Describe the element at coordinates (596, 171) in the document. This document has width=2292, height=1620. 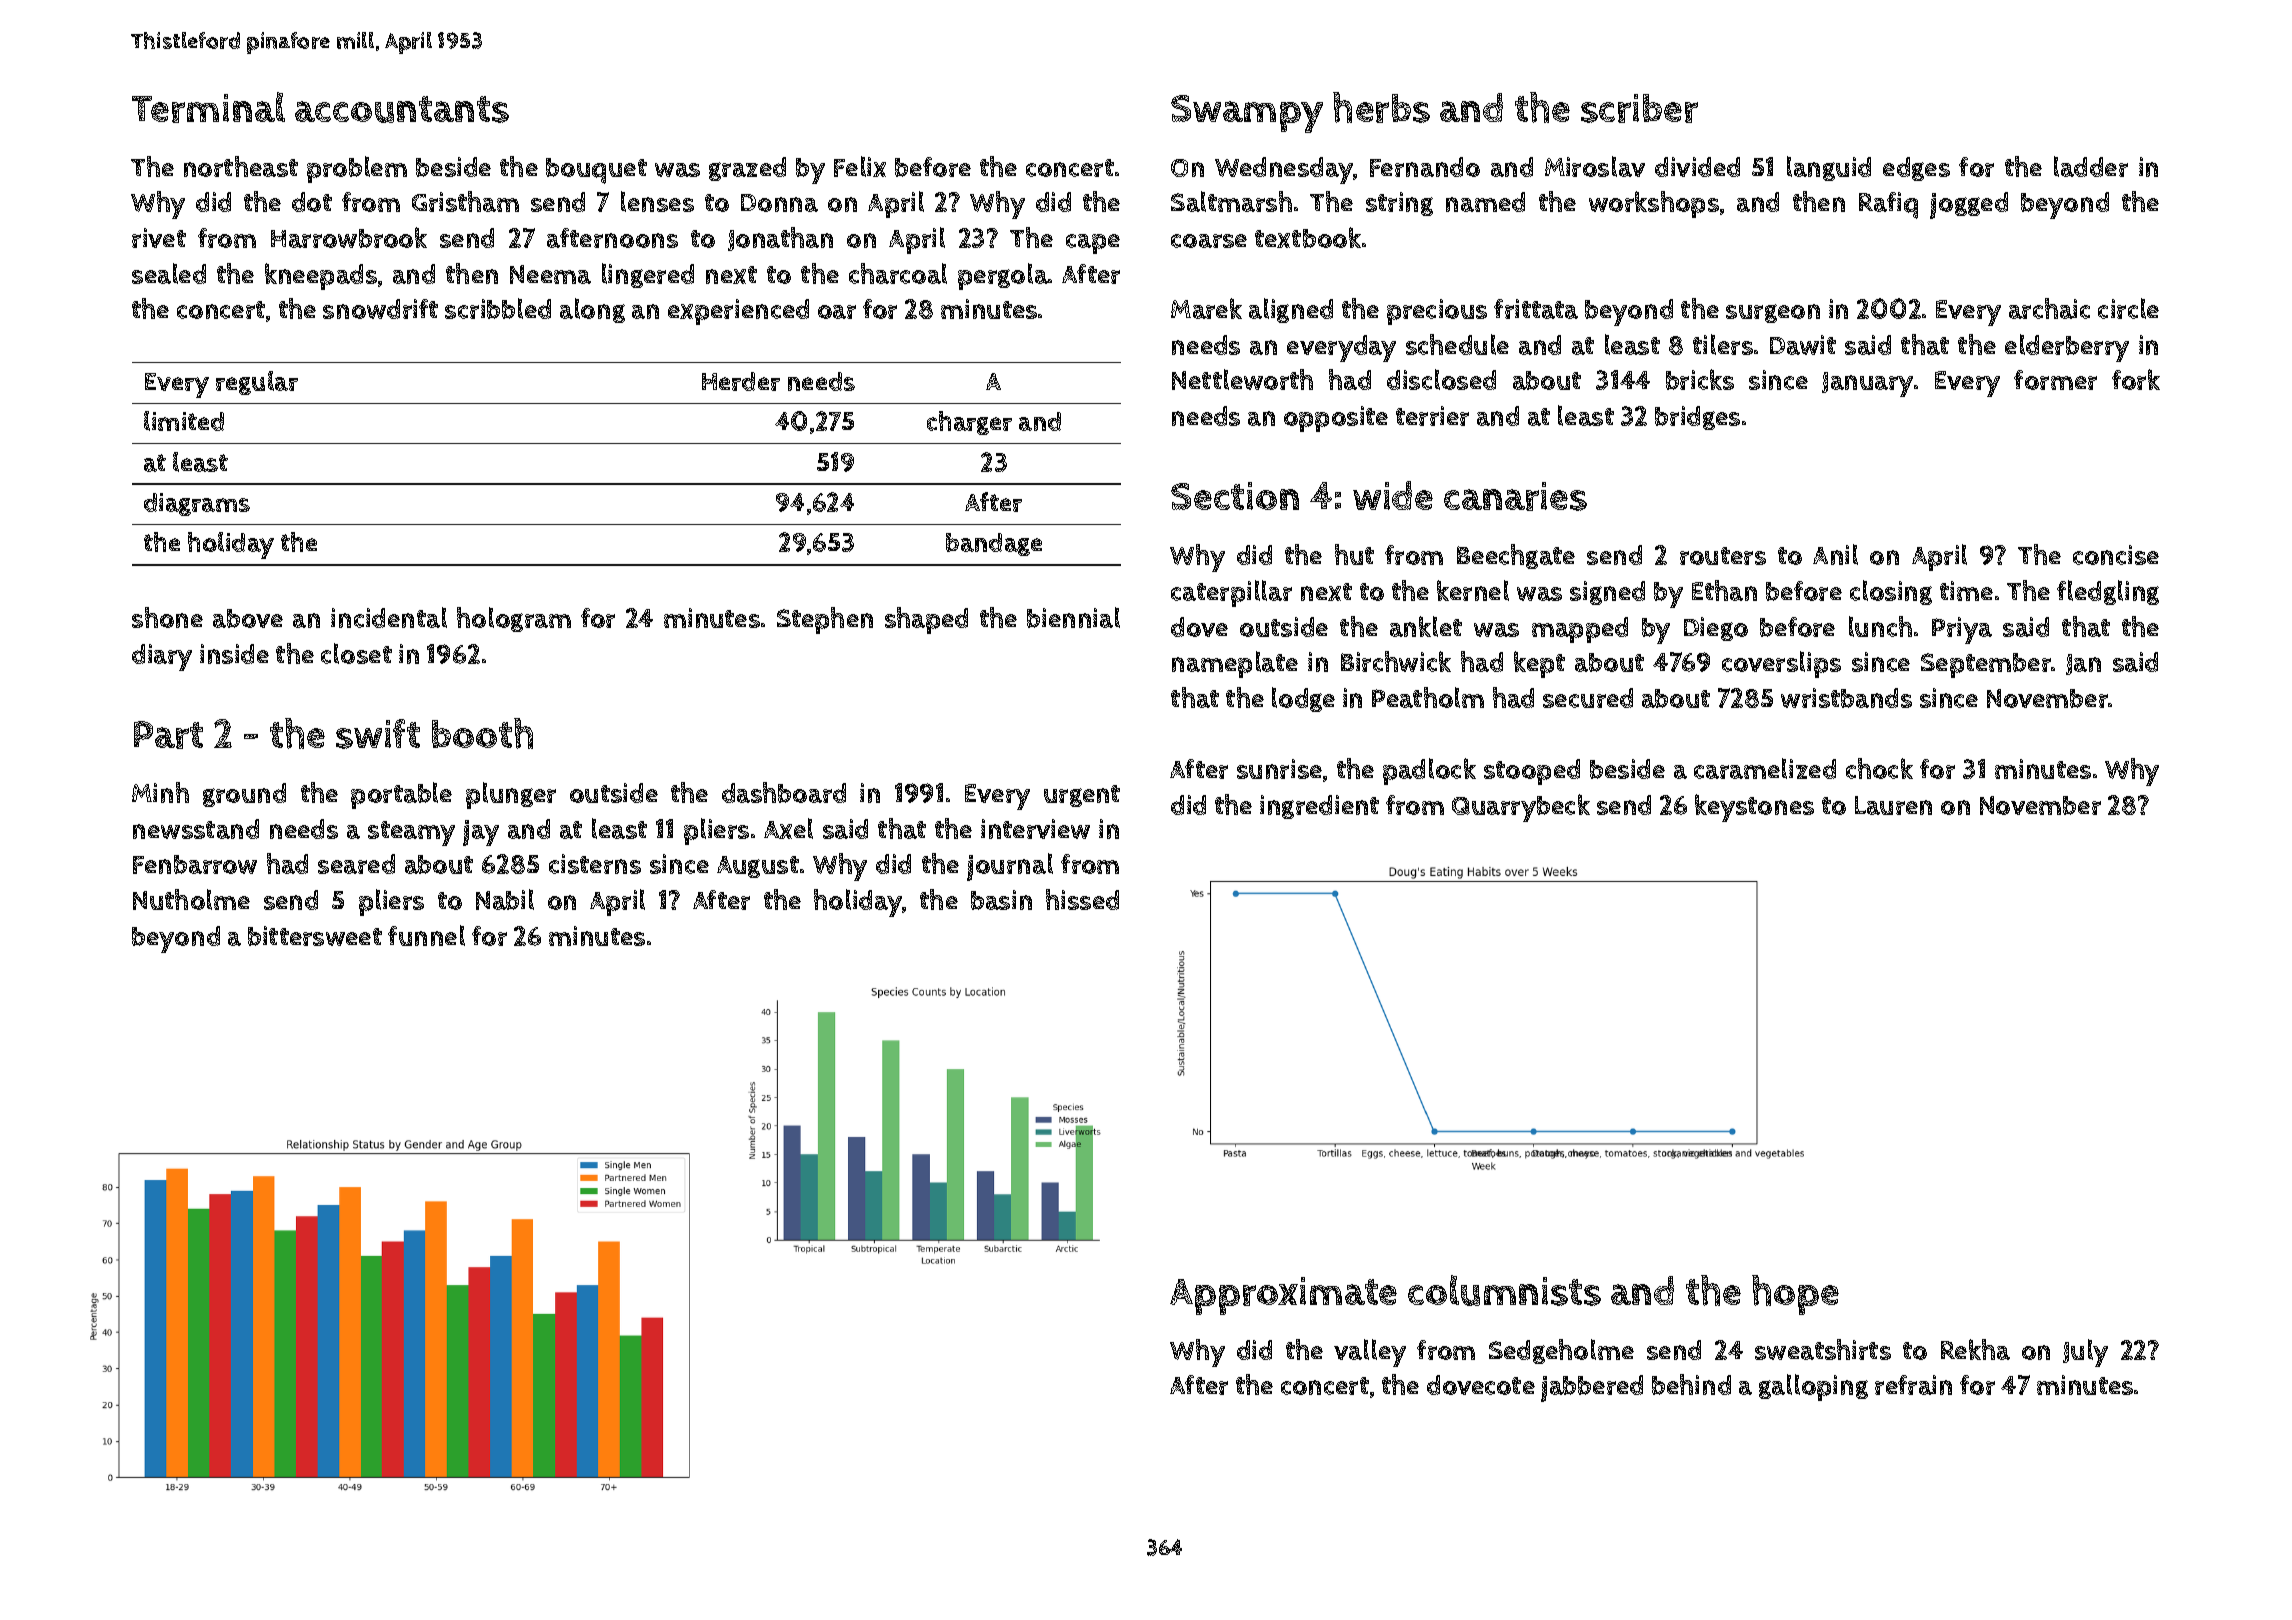
I see `bouquet` at that location.
